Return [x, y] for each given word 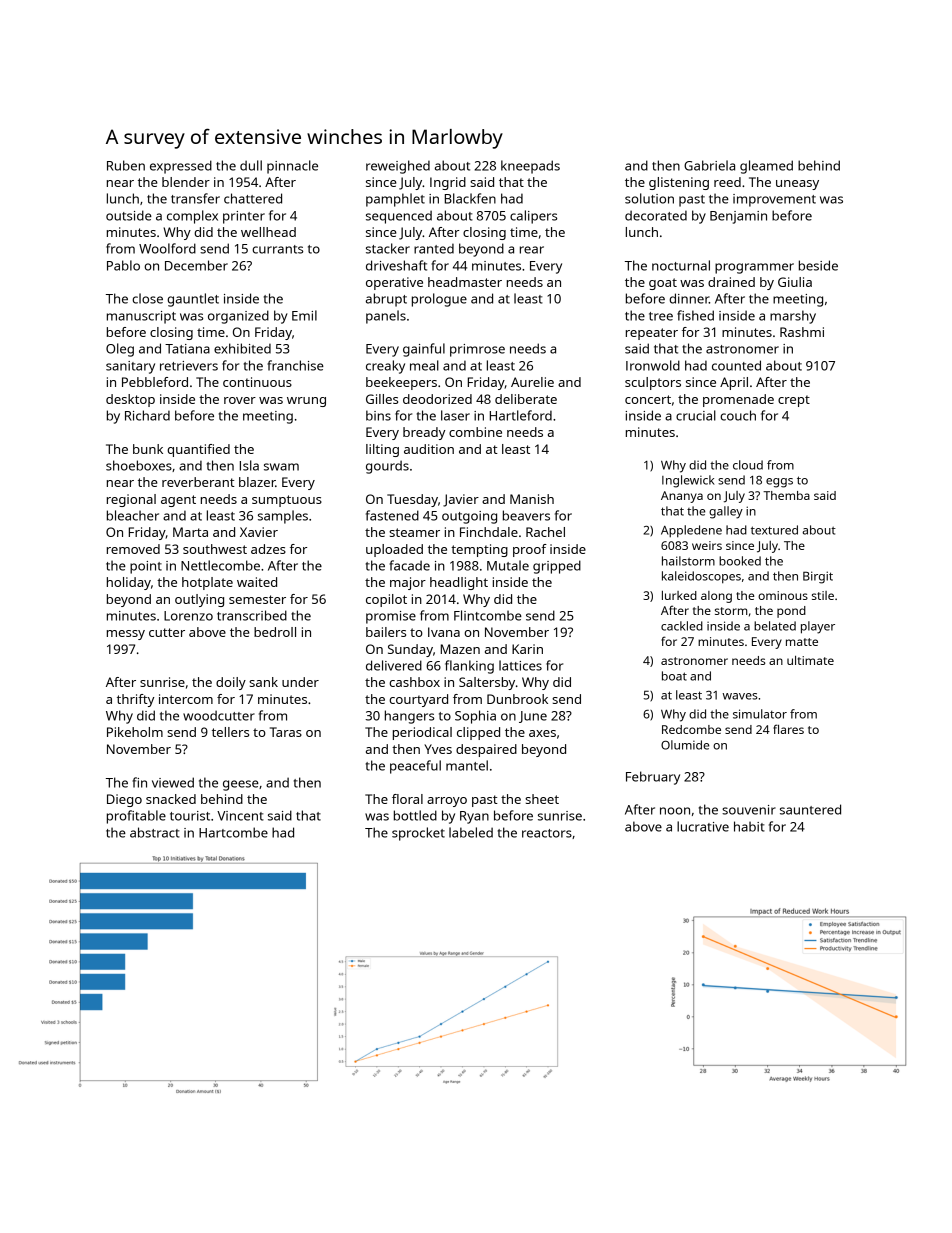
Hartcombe [233, 832]
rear [532, 250]
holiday [129, 583]
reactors [547, 833]
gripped [557, 567]
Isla [249, 465]
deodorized [437, 399]
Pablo [123, 265]
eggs [779, 483]
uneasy [797, 185]
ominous [783, 595]
